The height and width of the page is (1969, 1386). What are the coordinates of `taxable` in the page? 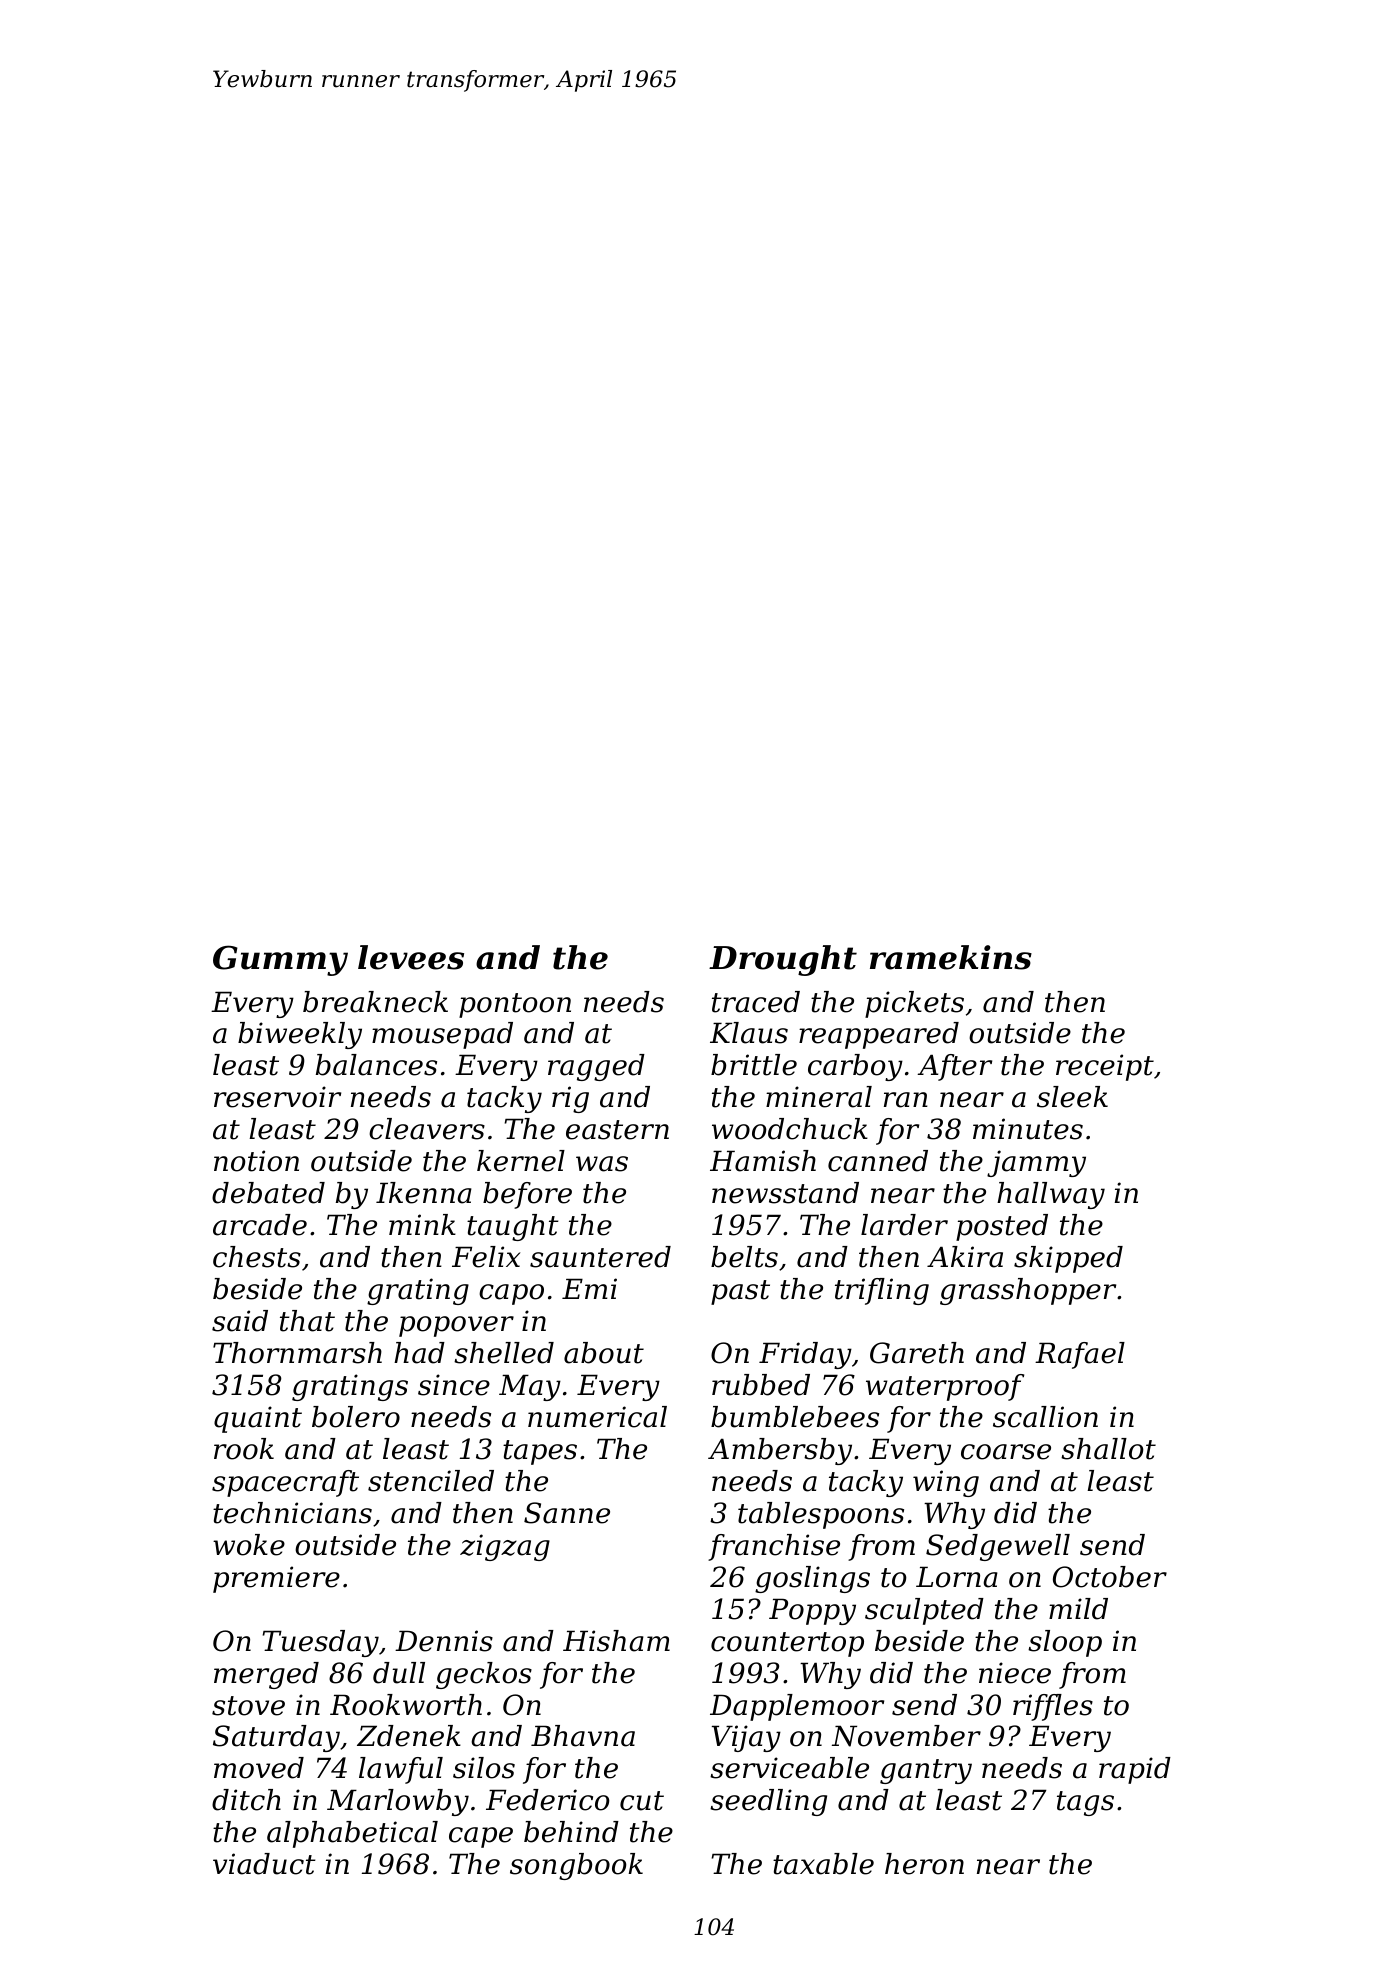 It's located at (823, 1864).
